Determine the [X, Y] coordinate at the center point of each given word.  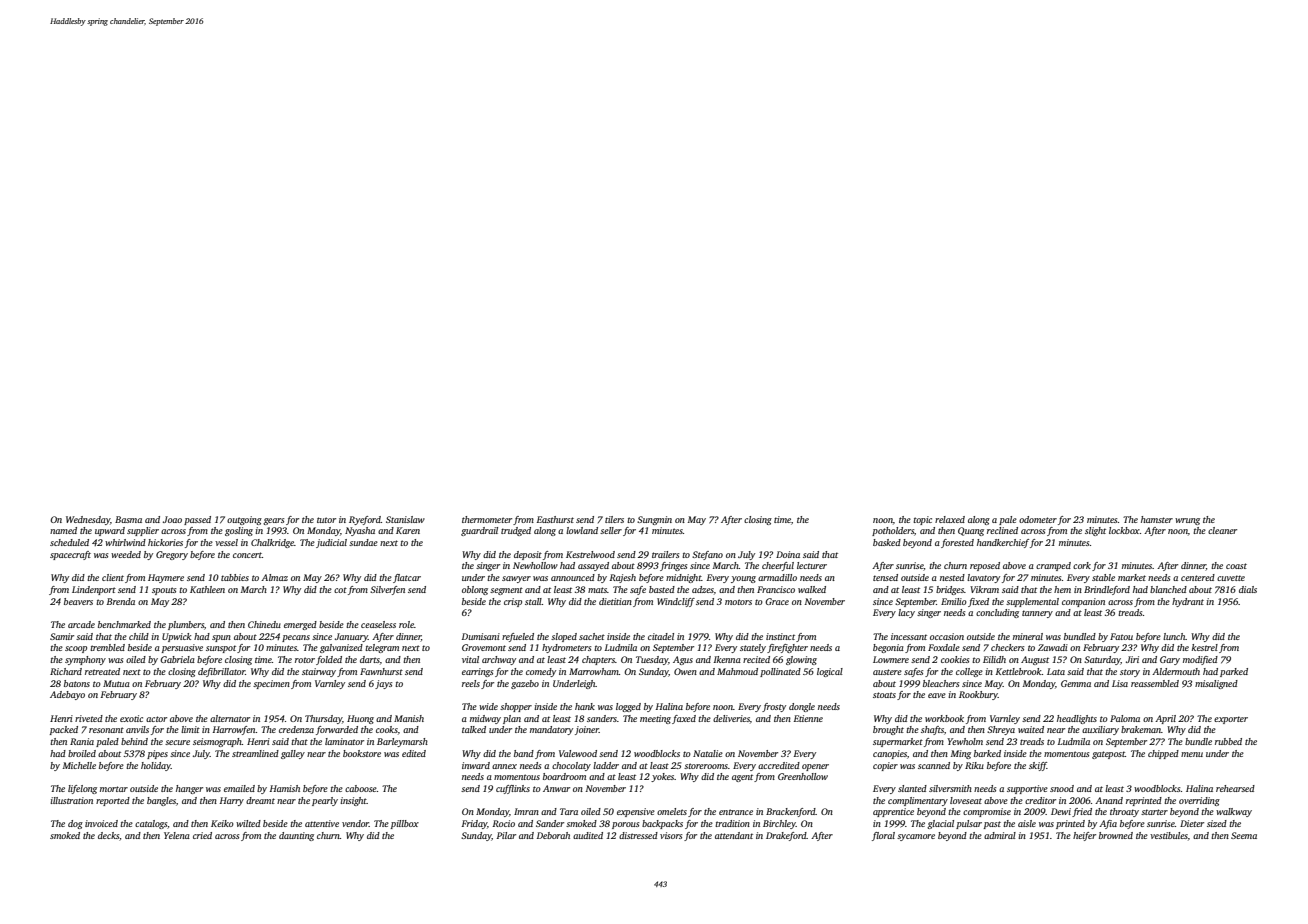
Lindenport [94, 590]
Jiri [1132, 659]
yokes [662, 777]
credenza [296, 729]
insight [353, 801]
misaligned [1216, 684]
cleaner [1222, 530]
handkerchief [1003, 543]
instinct [780, 636]
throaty [1124, 812]
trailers [665, 554]
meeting [655, 719]
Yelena [177, 835]
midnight [684, 578]
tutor [326, 520]
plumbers [186, 625]
